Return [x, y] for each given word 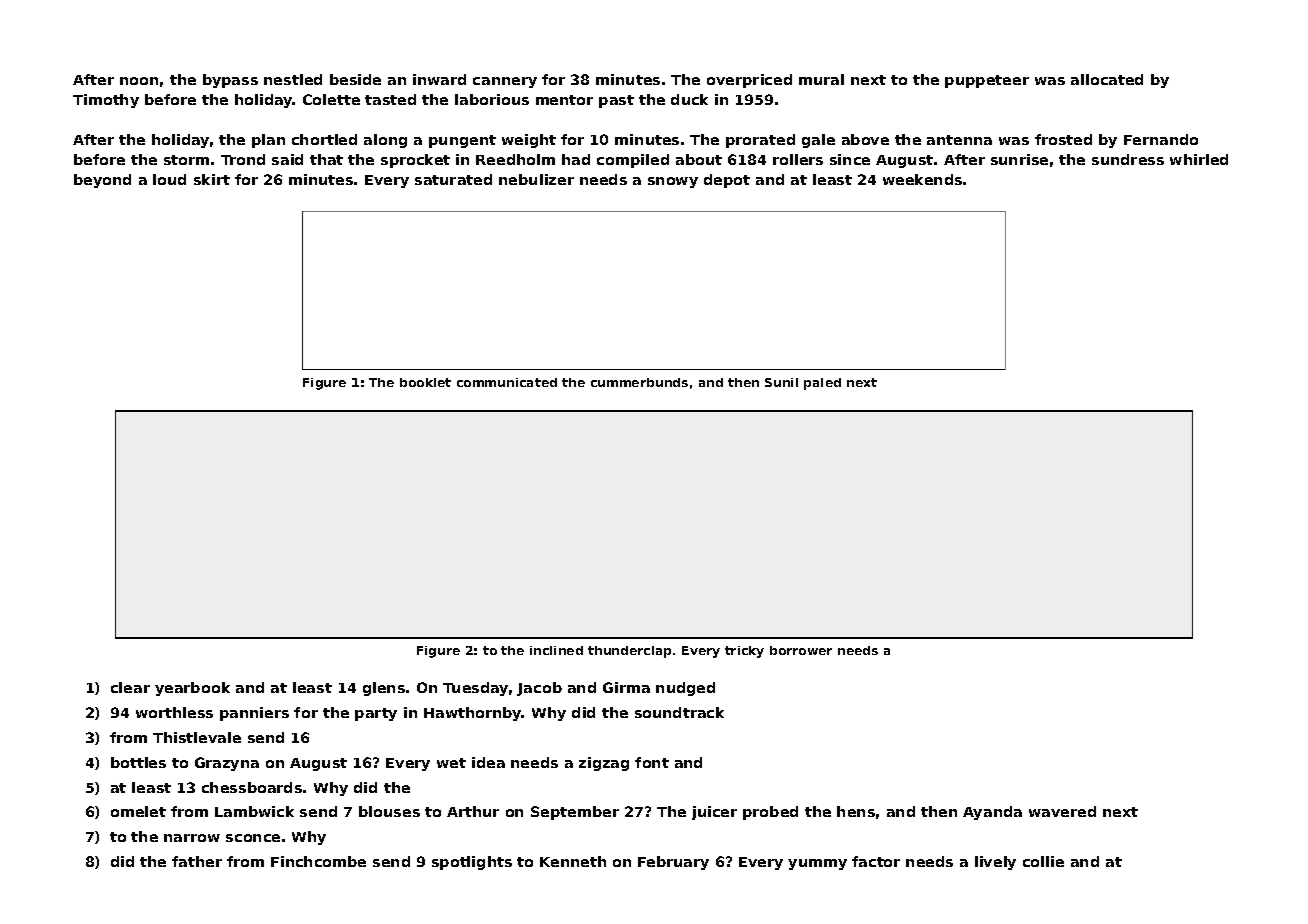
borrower [801, 650]
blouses [389, 811]
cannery [505, 82]
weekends [922, 179]
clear [130, 687]
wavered [1062, 811]
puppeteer [987, 81]
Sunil [781, 382]
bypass [230, 81]
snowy [673, 182]
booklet [425, 382]
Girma [626, 687]
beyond [102, 181]
